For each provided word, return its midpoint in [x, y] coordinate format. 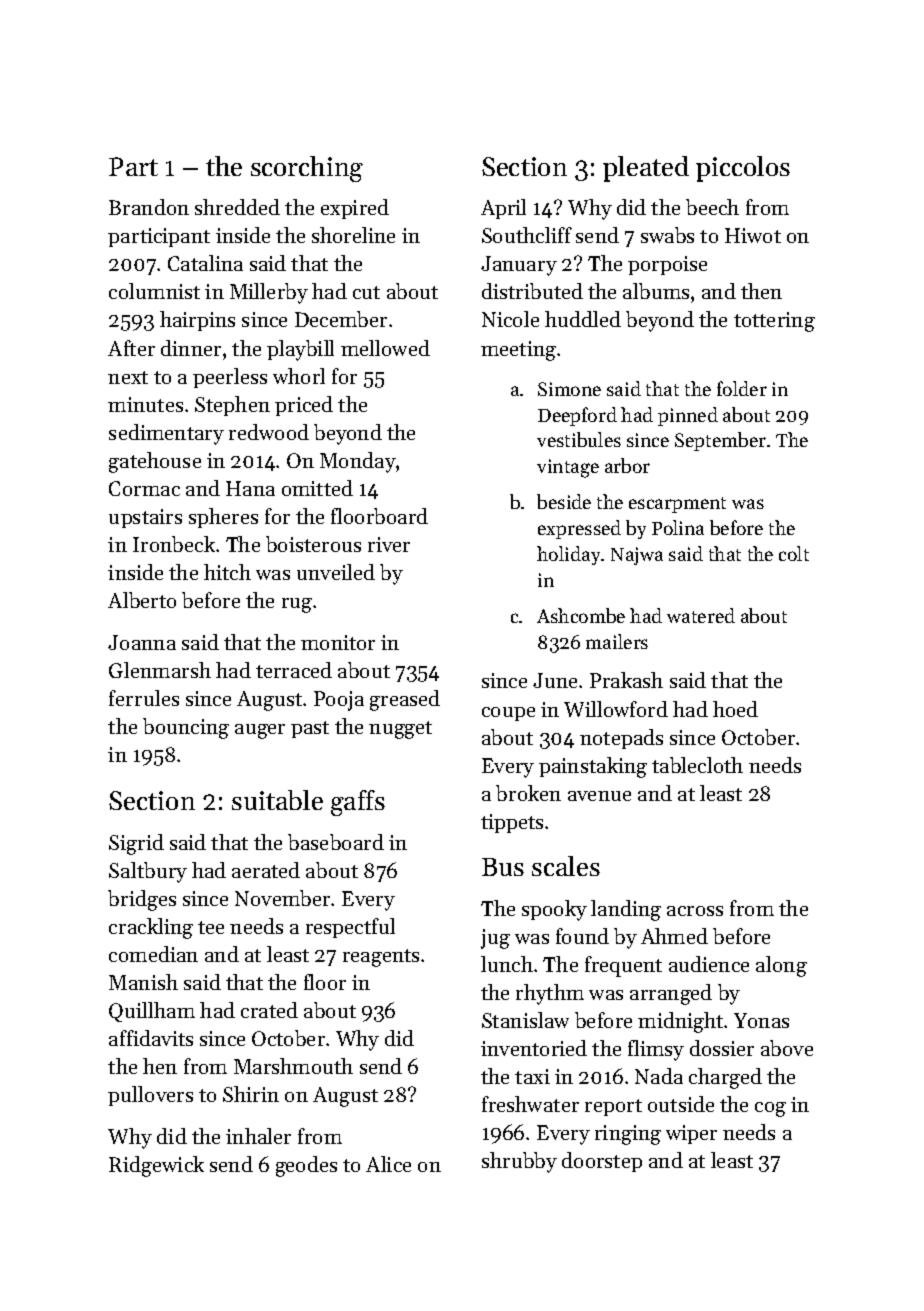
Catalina [205, 263]
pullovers [150, 1096]
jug [495, 939]
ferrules [144, 698]
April [503, 209]
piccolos [743, 169]
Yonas [761, 1020]
